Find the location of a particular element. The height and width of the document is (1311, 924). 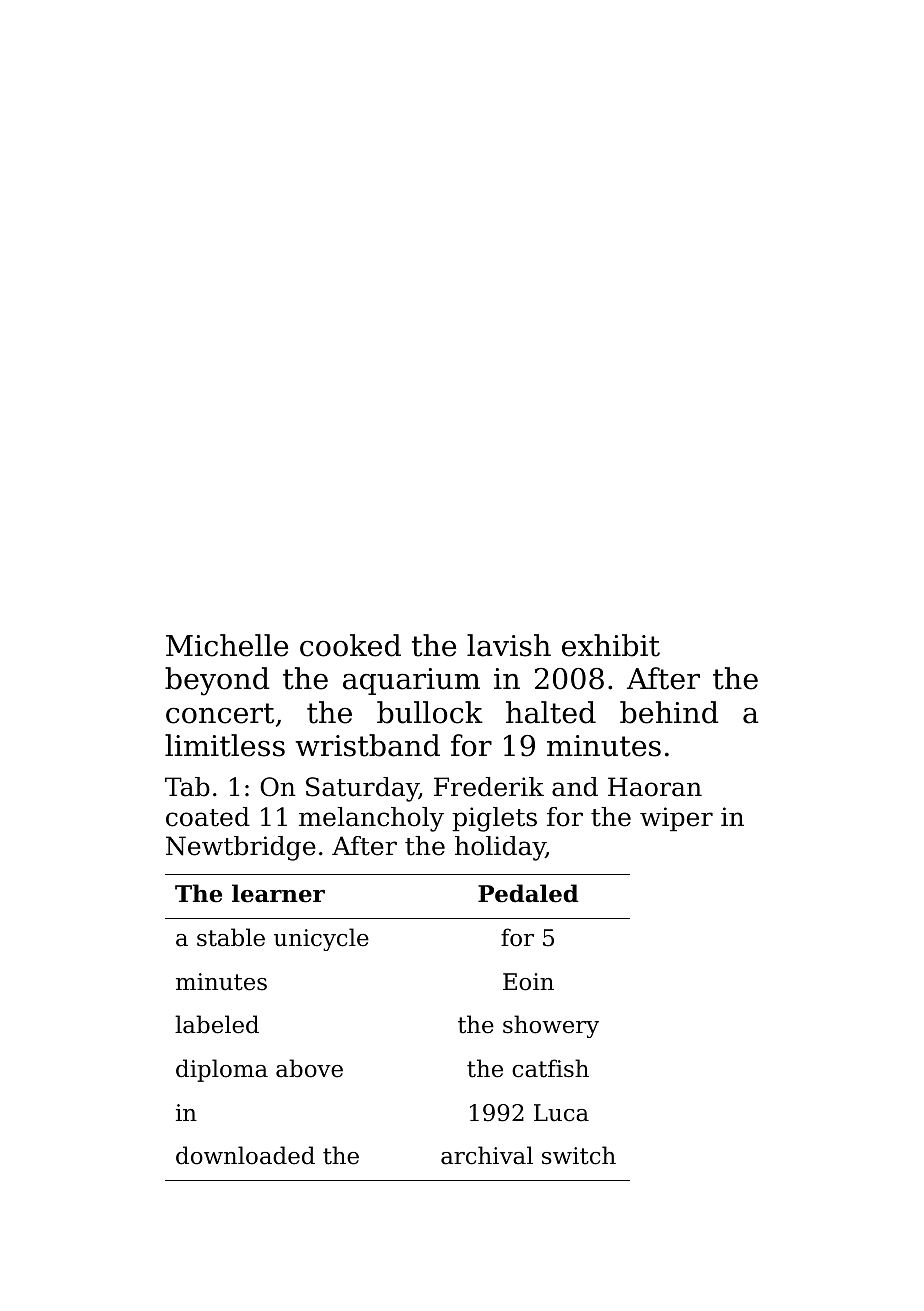

piglets is located at coordinates (494, 819).
